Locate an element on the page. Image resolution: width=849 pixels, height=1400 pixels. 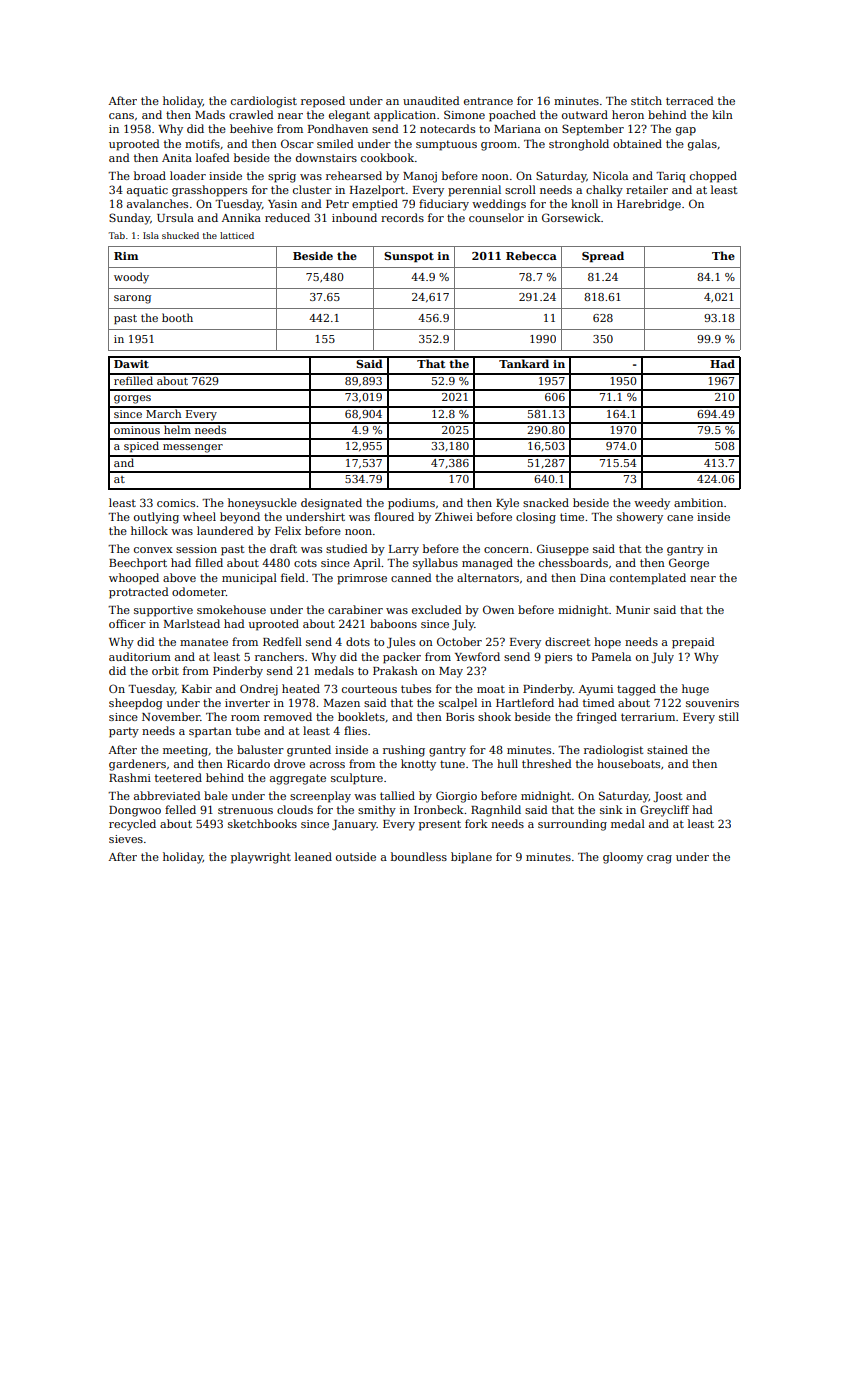
chopped is located at coordinates (713, 177).
